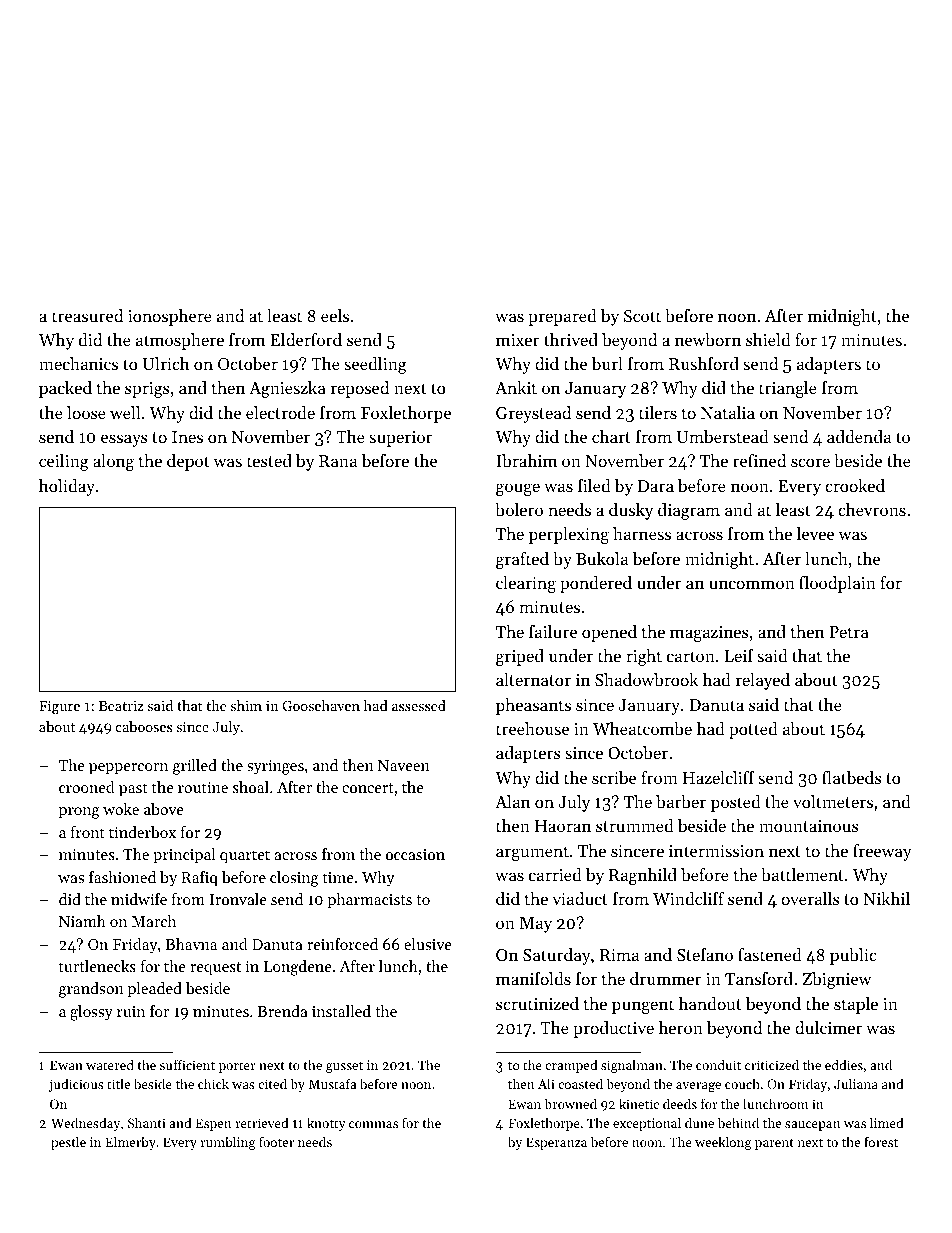 This document has height=1233, width=952. What do you see at coordinates (739, 655) in the document?
I see `Leif` at bounding box center [739, 655].
